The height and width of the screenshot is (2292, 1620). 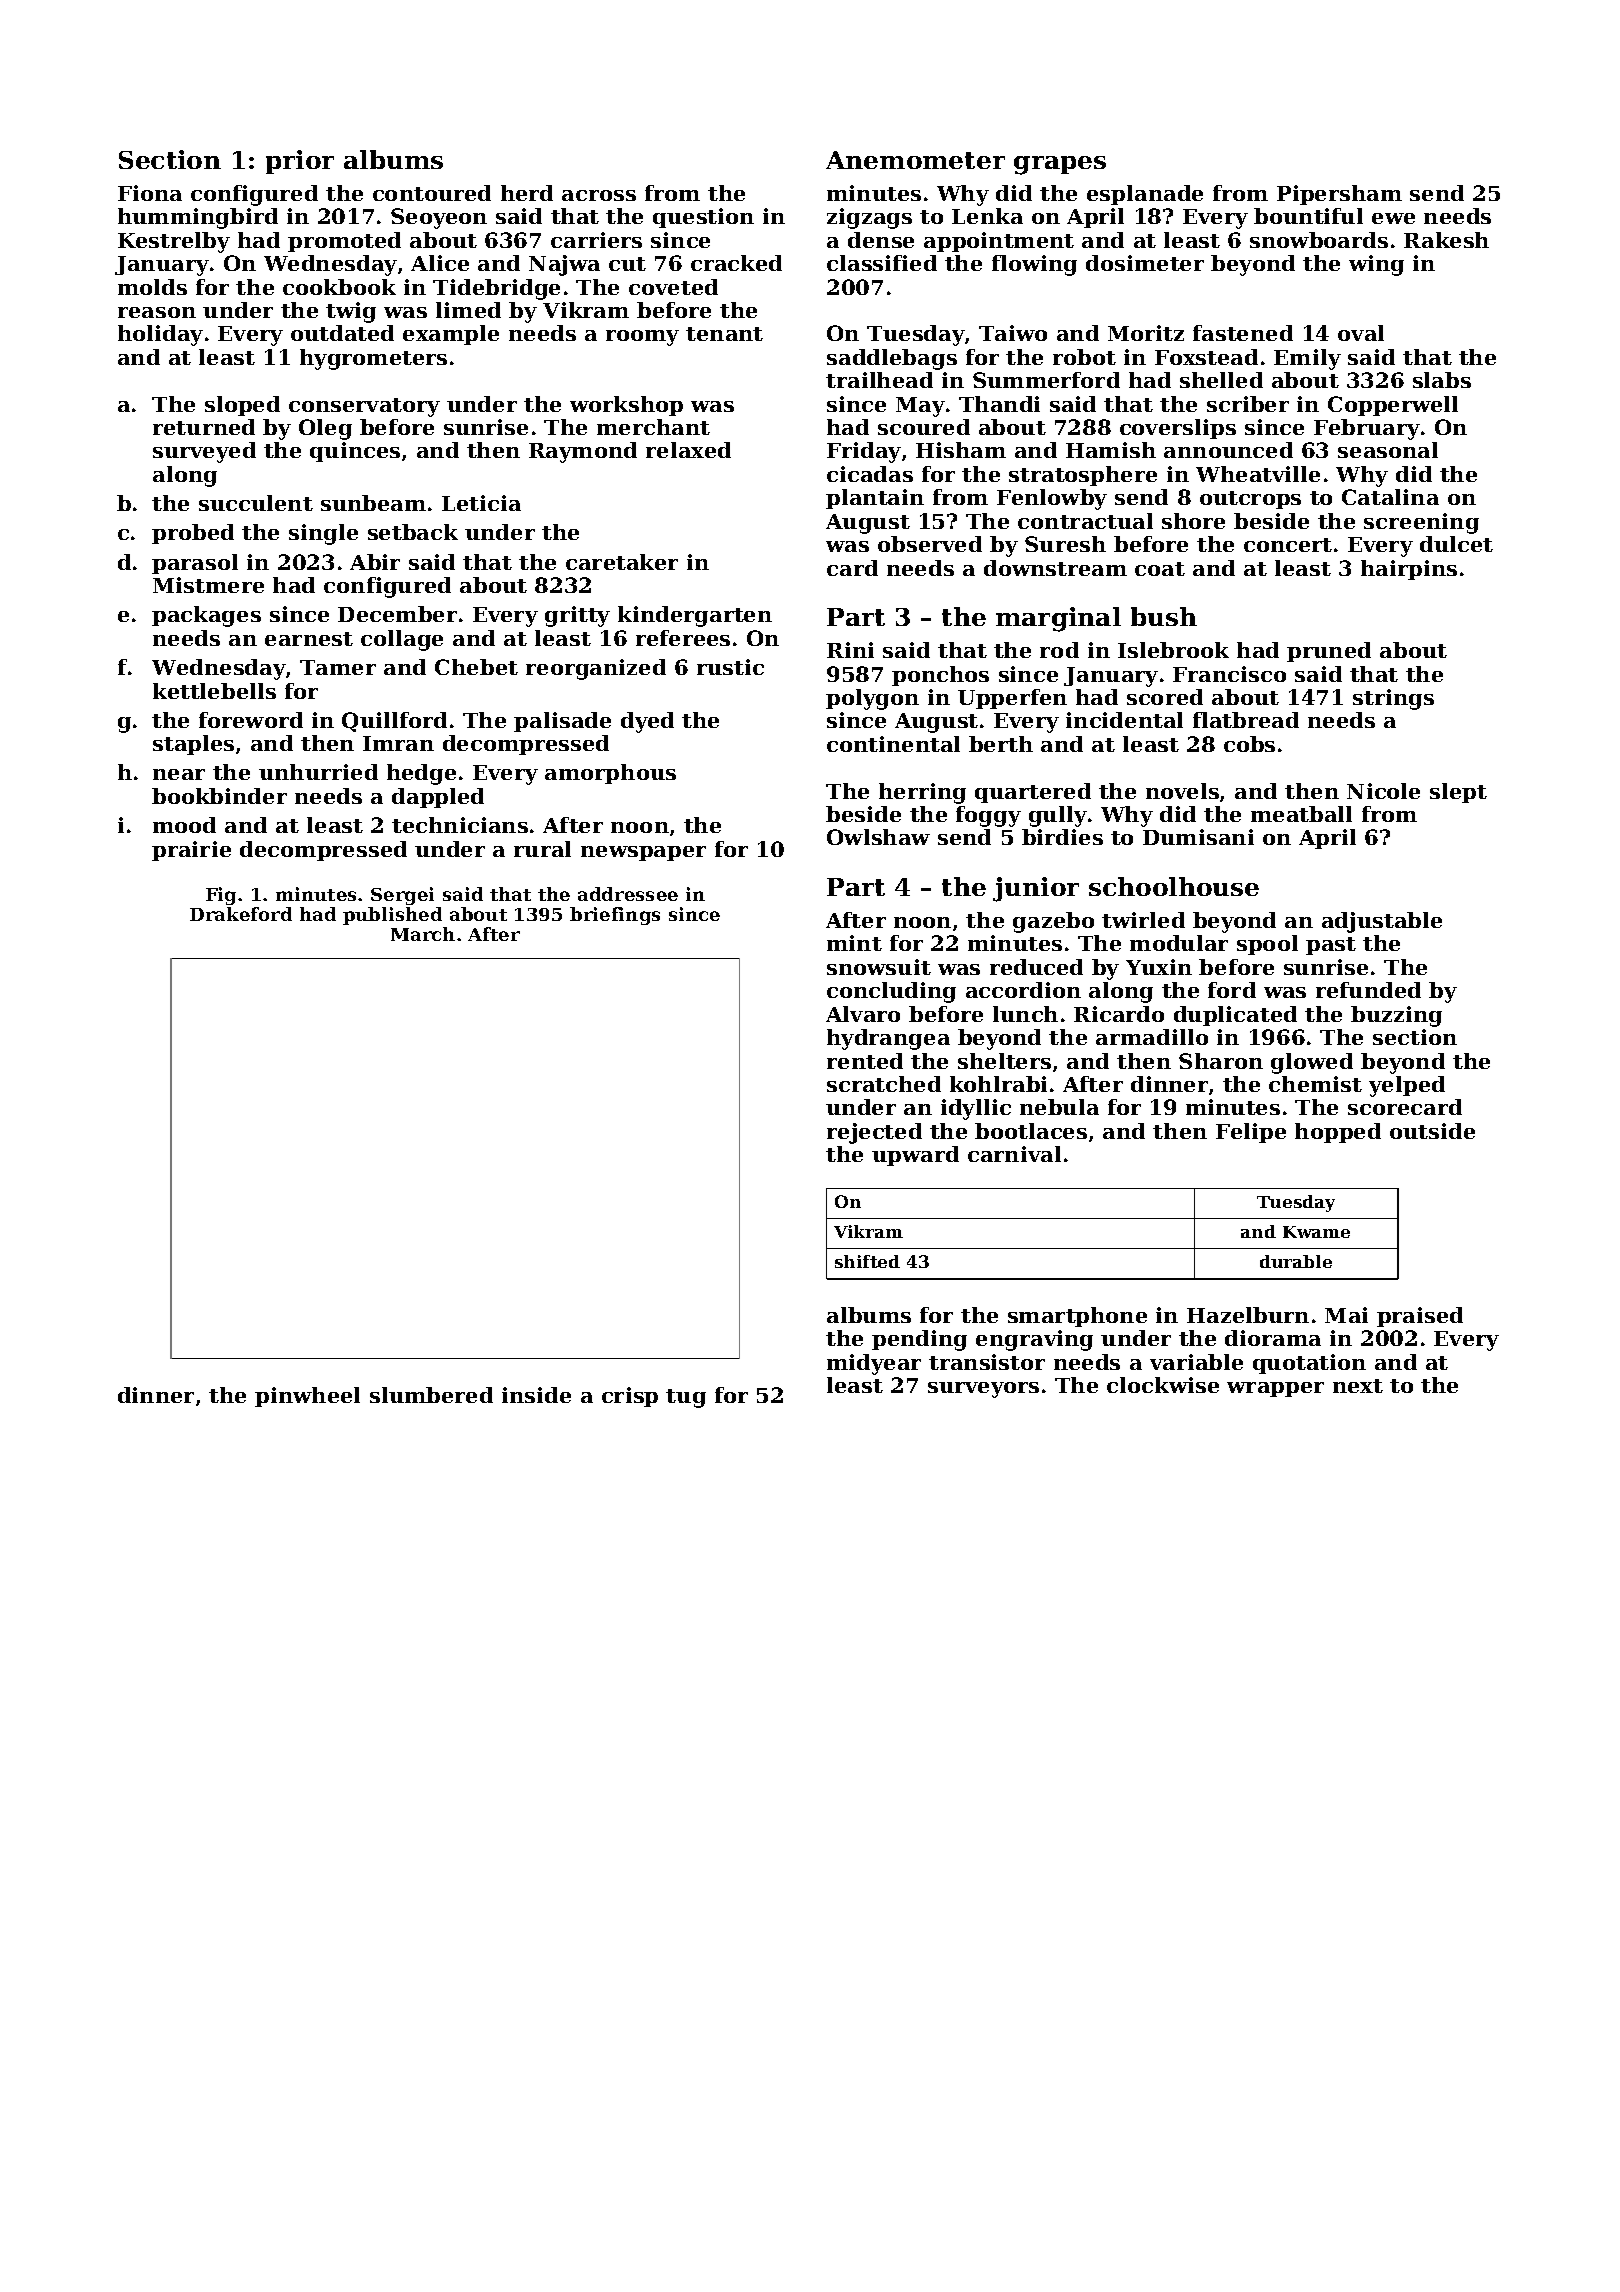 I want to click on Catalina, so click(x=1390, y=497).
